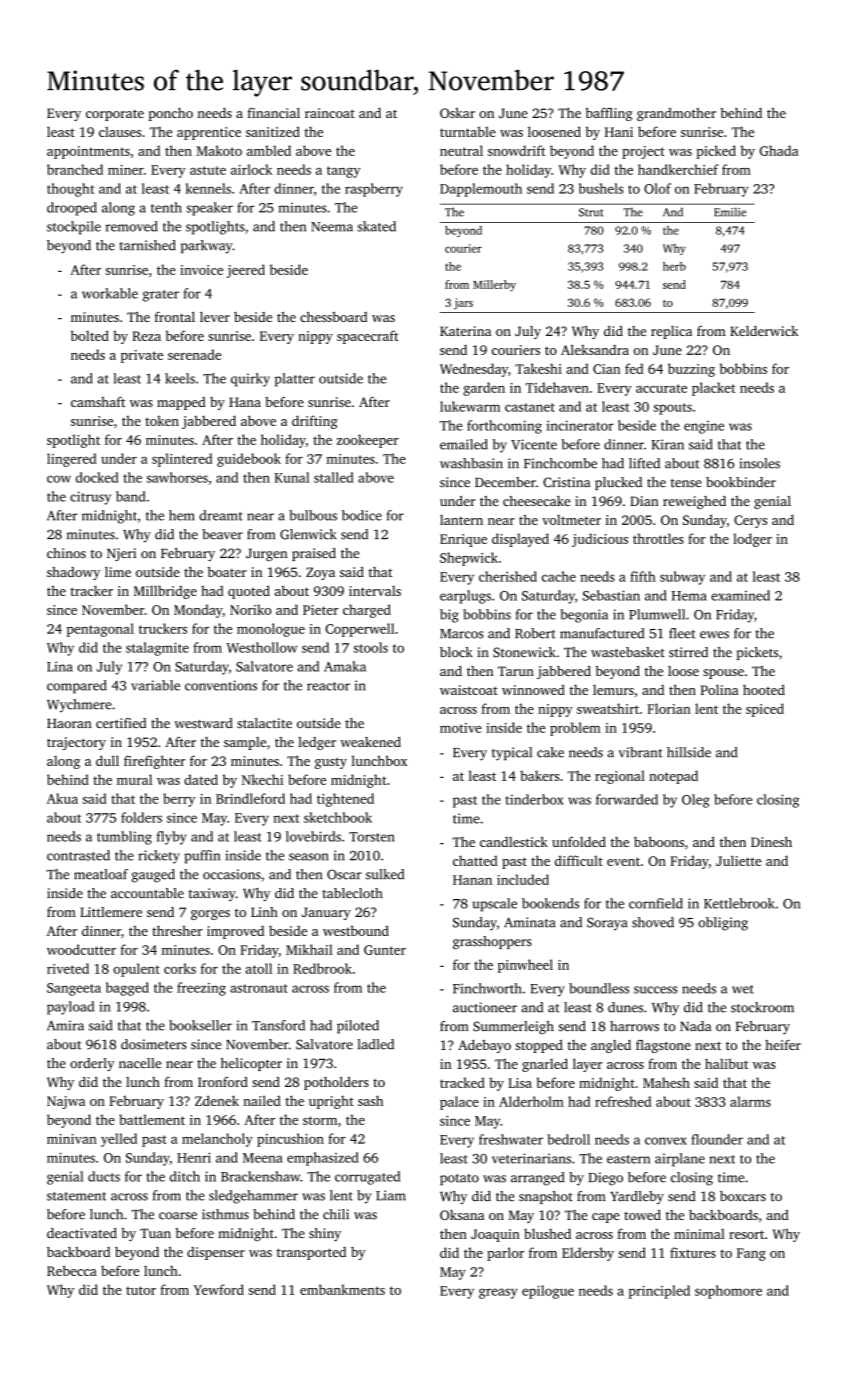  Describe the element at coordinates (714, 635) in the page. I see `ewes` at that location.
